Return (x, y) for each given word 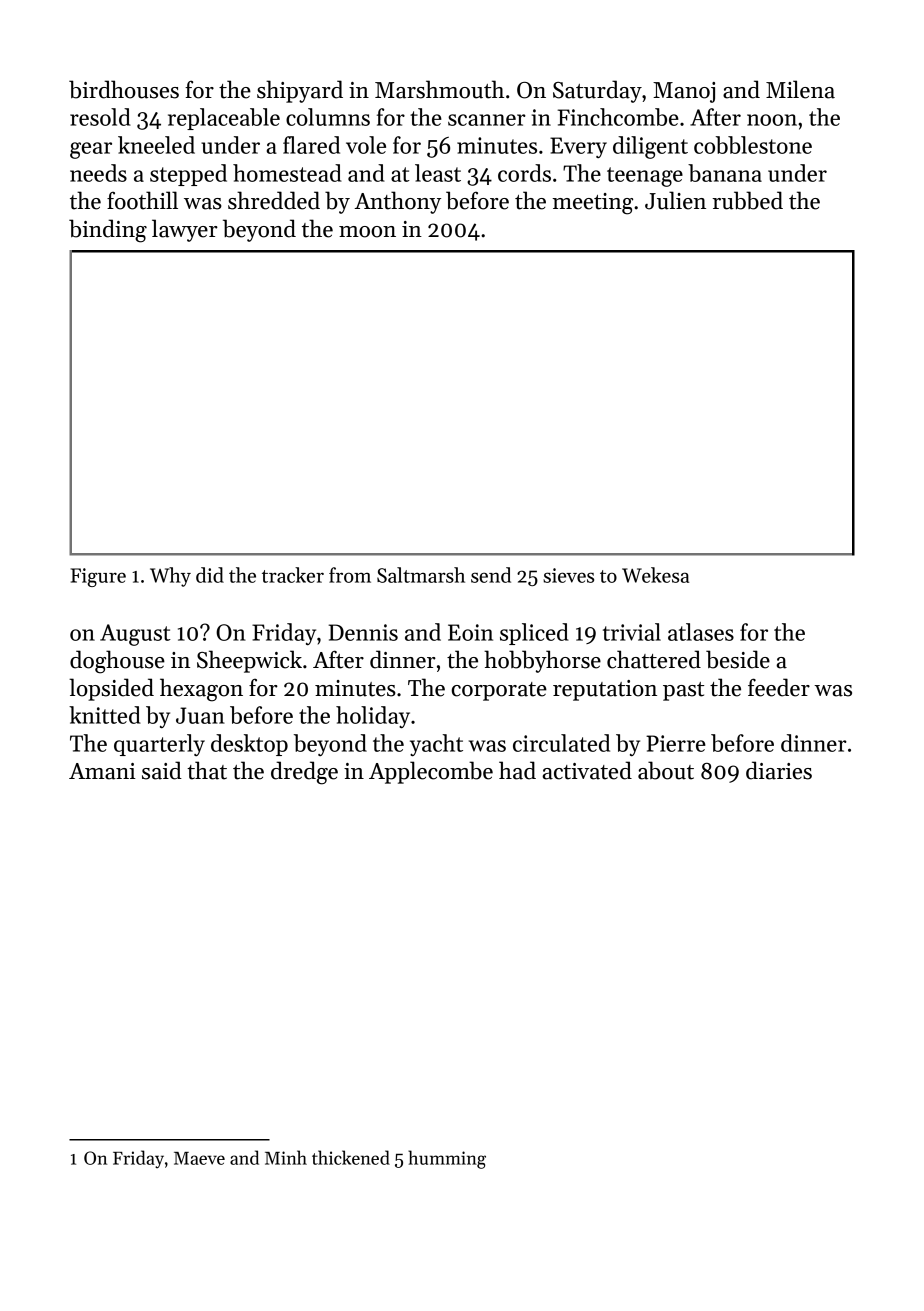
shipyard (300, 91)
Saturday (597, 91)
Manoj (684, 92)
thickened (351, 1157)
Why (170, 577)
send (491, 575)
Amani (102, 771)
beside (738, 659)
